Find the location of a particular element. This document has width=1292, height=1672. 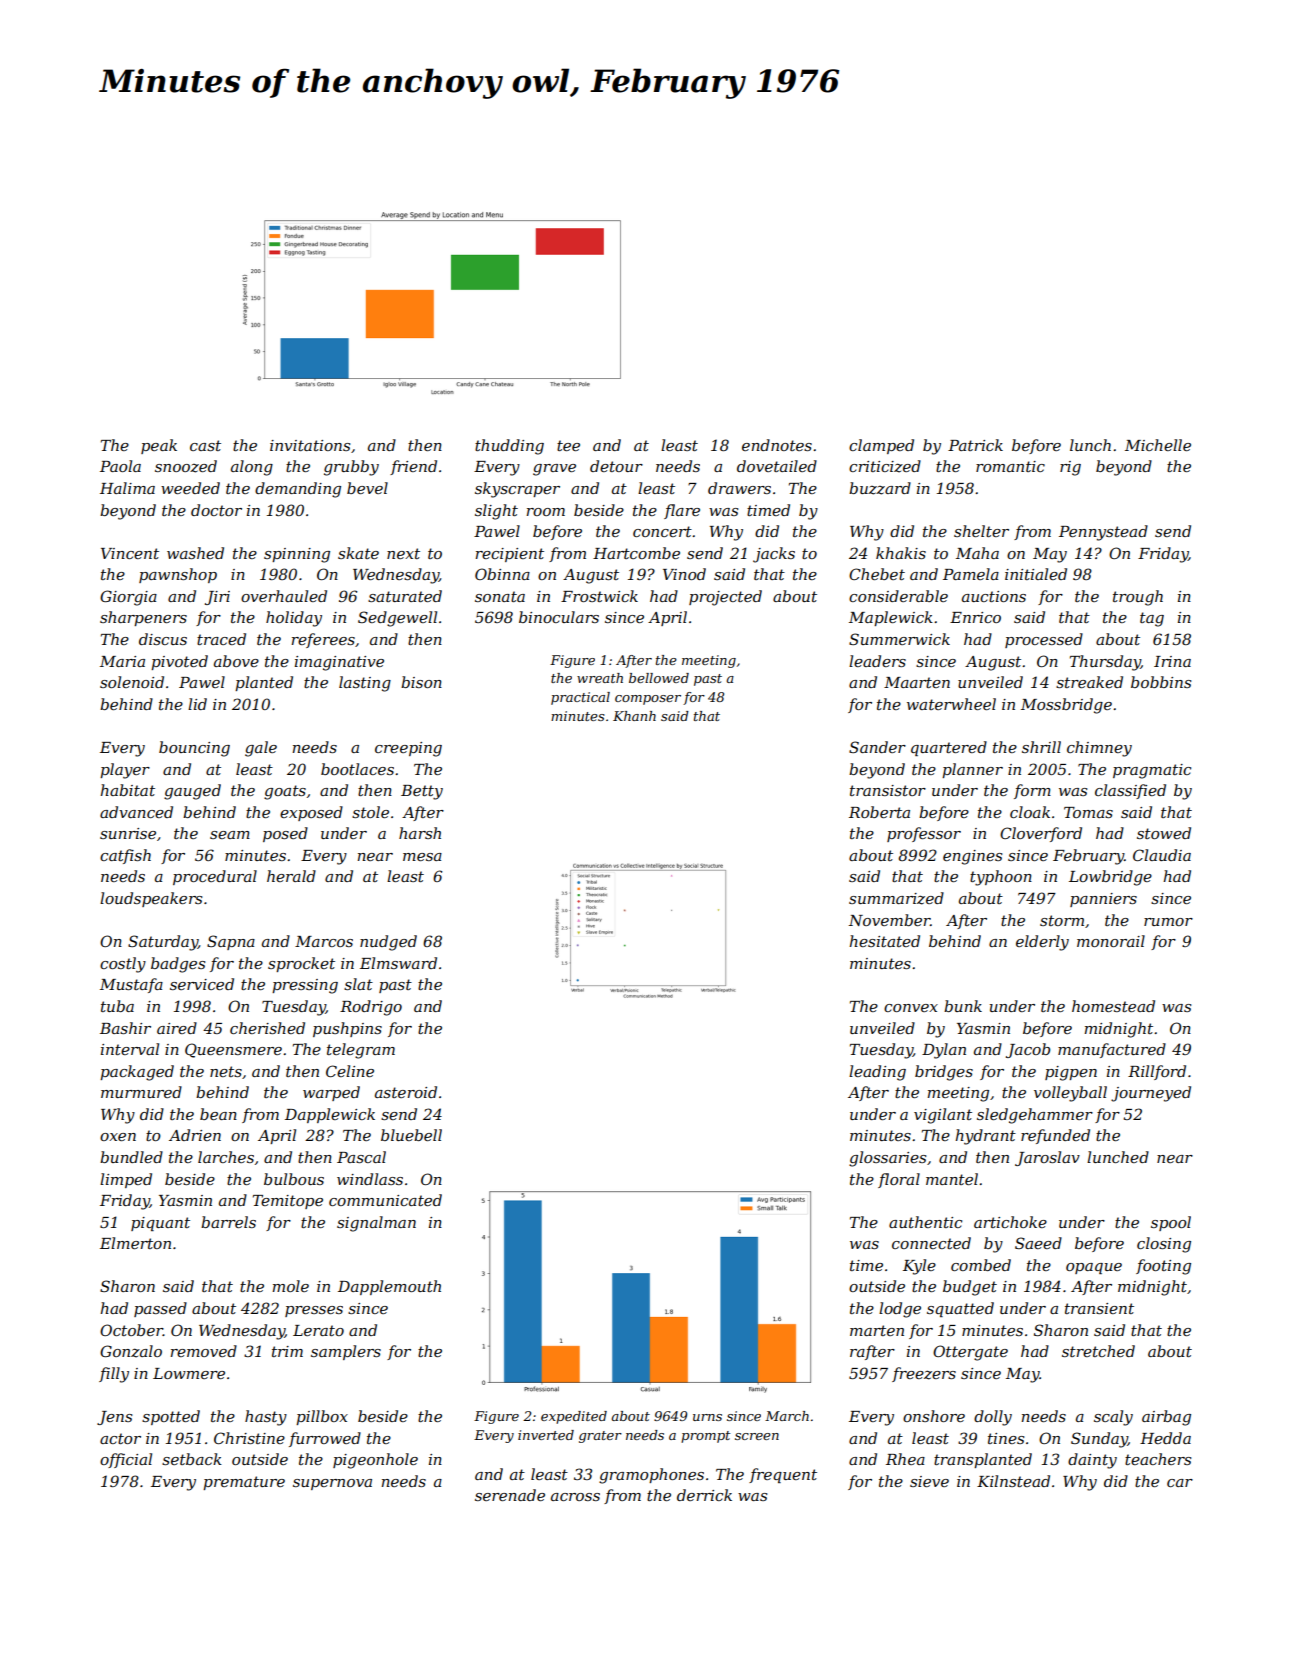

buzzard is located at coordinates (880, 488).
